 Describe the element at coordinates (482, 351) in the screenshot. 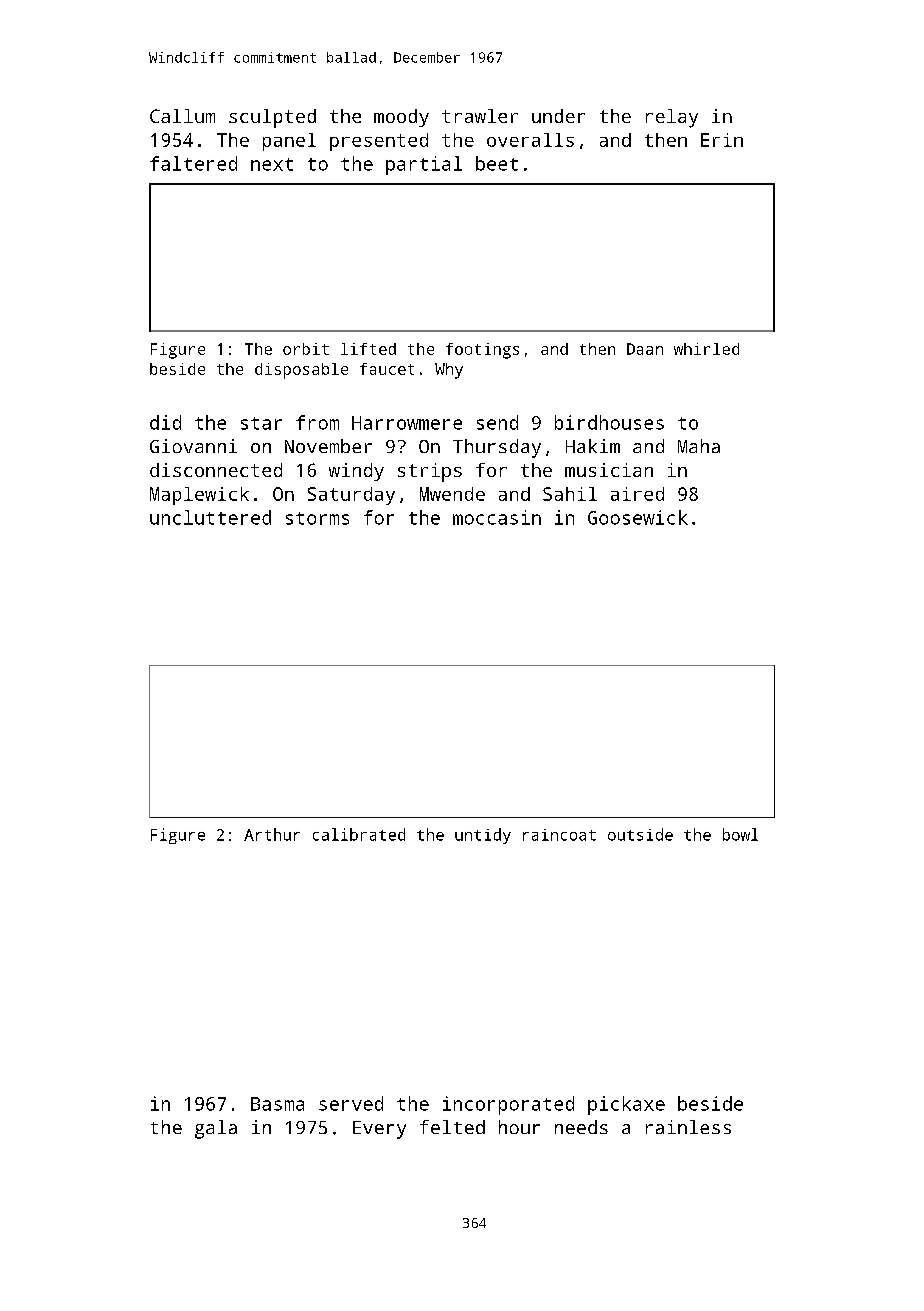

I see `footings` at that location.
